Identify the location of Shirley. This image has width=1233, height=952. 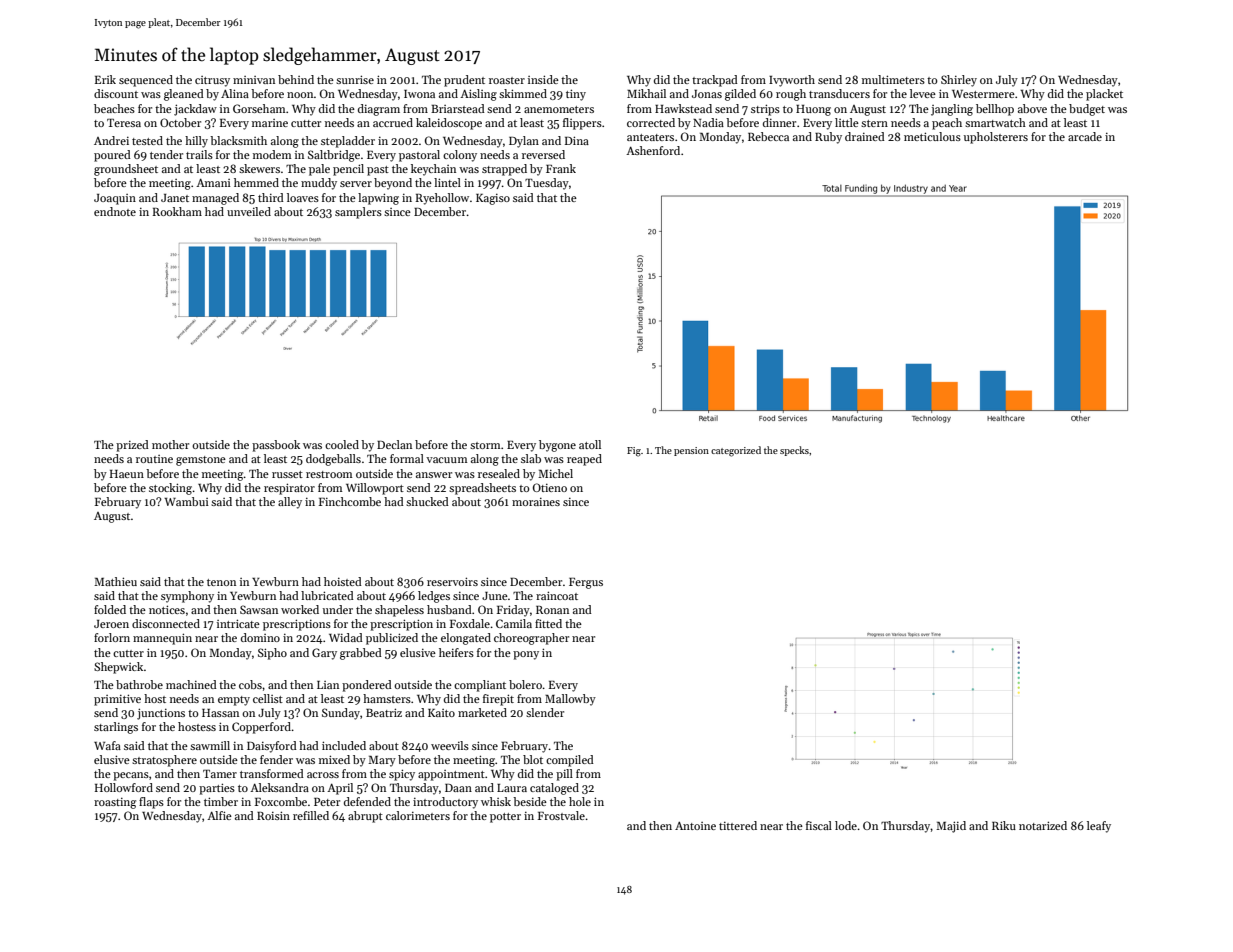
(959, 81).
